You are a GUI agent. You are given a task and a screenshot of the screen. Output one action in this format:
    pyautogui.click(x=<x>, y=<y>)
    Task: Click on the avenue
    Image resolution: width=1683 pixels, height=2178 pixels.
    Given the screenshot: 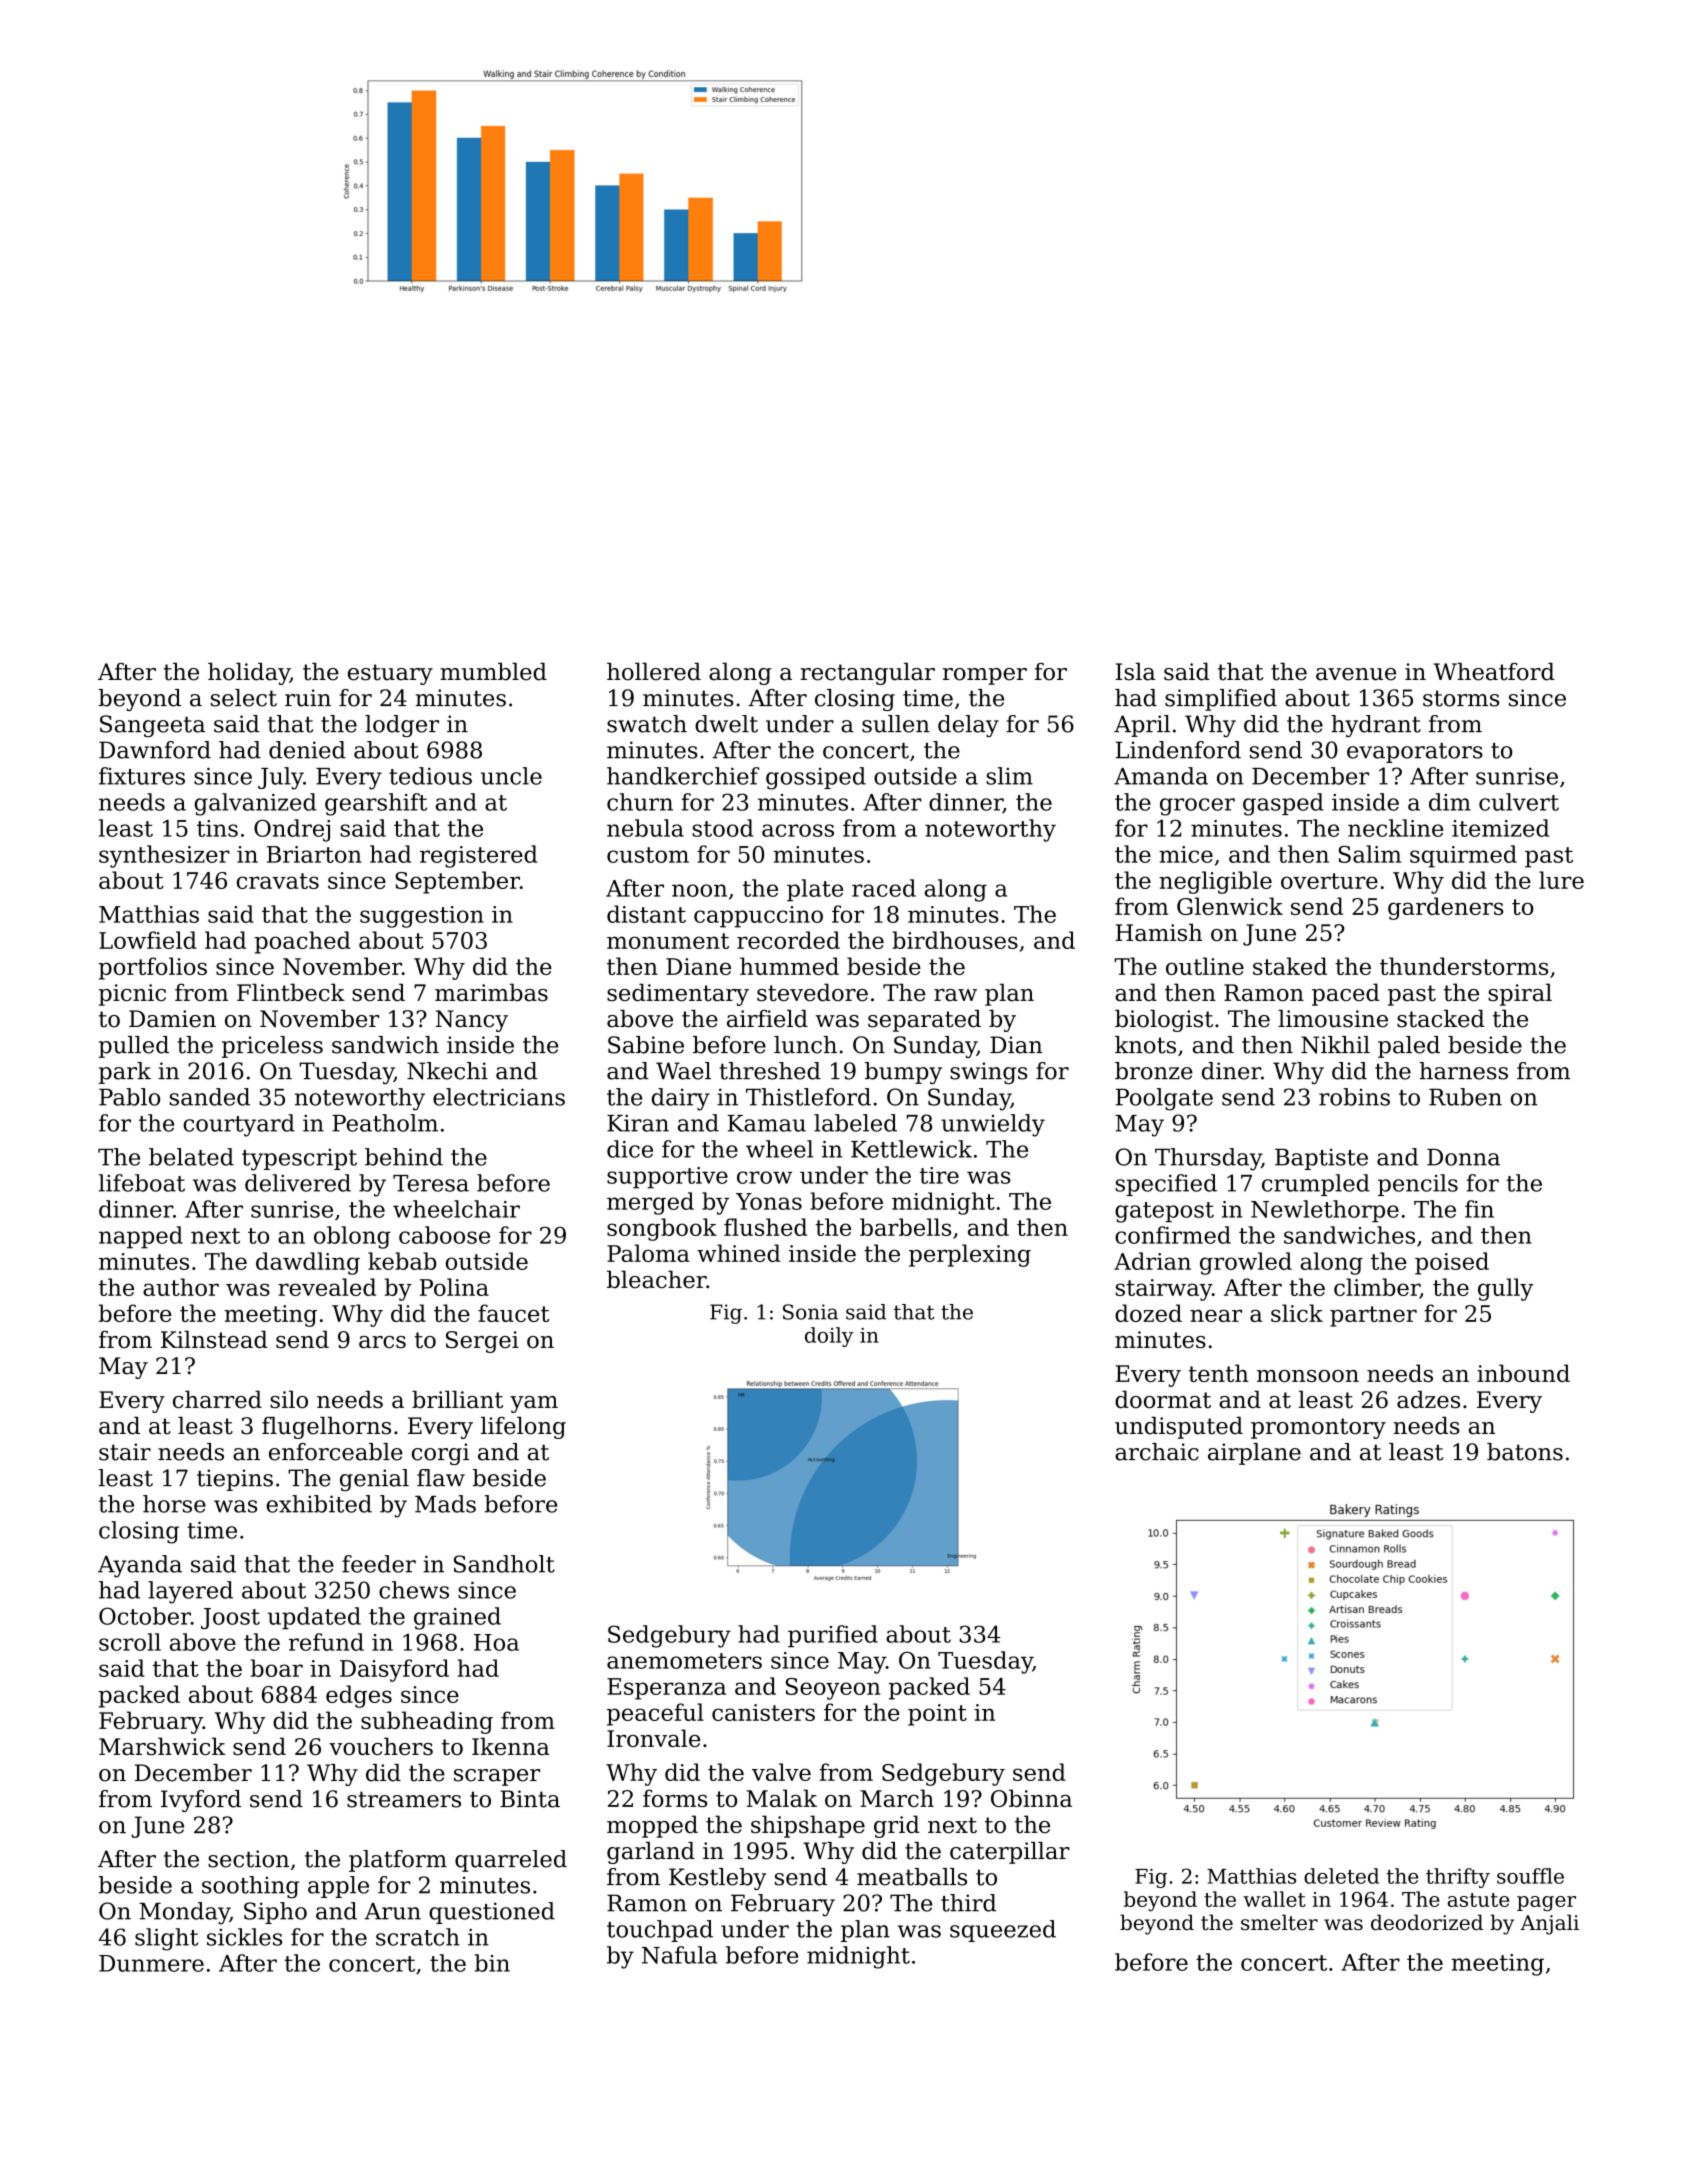 What is the action you would take?
    pyautogui.click(x=1356, y=674)
